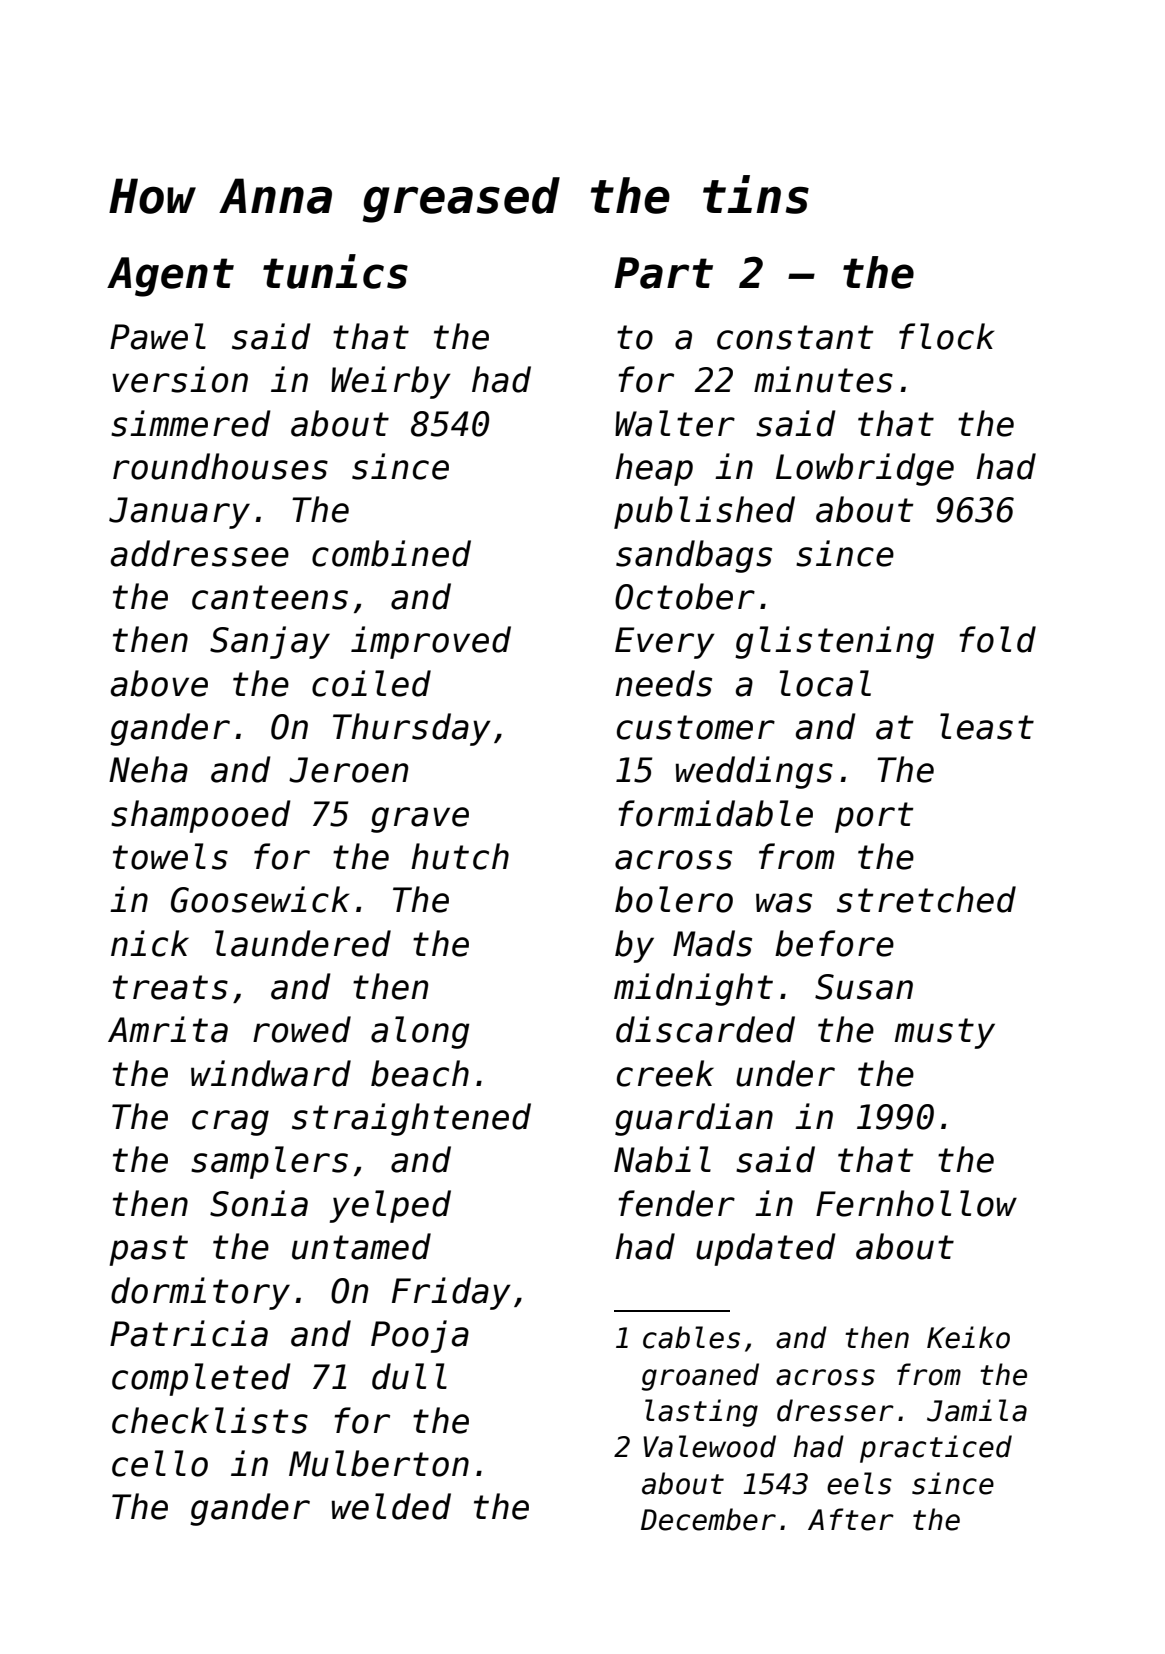 This image has height=1654, width=1165. What do you see at coordinates (451, 1293) in the image?
I see `Friday` at bounding box center [451, 1293].
